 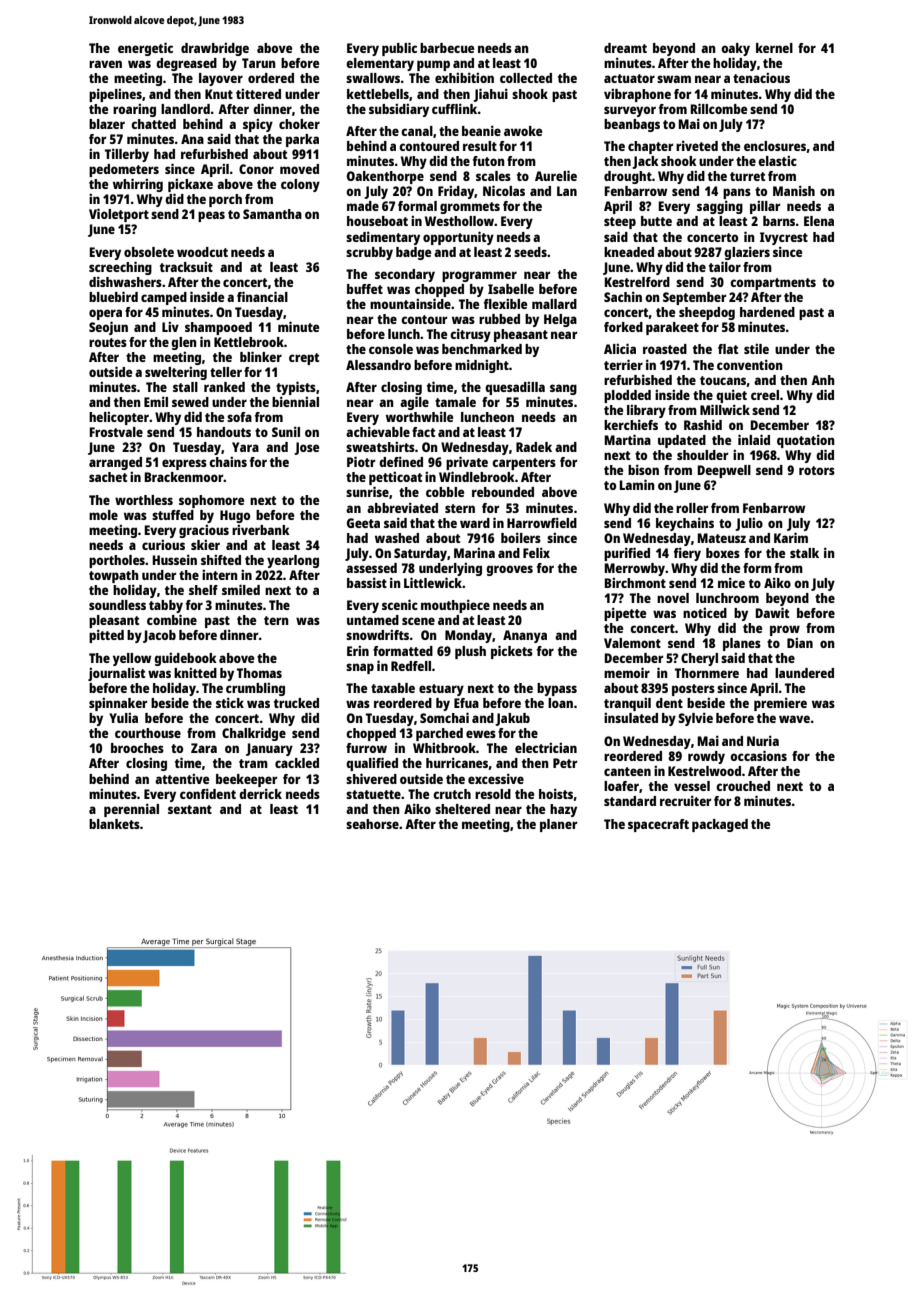 I want to click on updated, so click(x=682, y=441).
